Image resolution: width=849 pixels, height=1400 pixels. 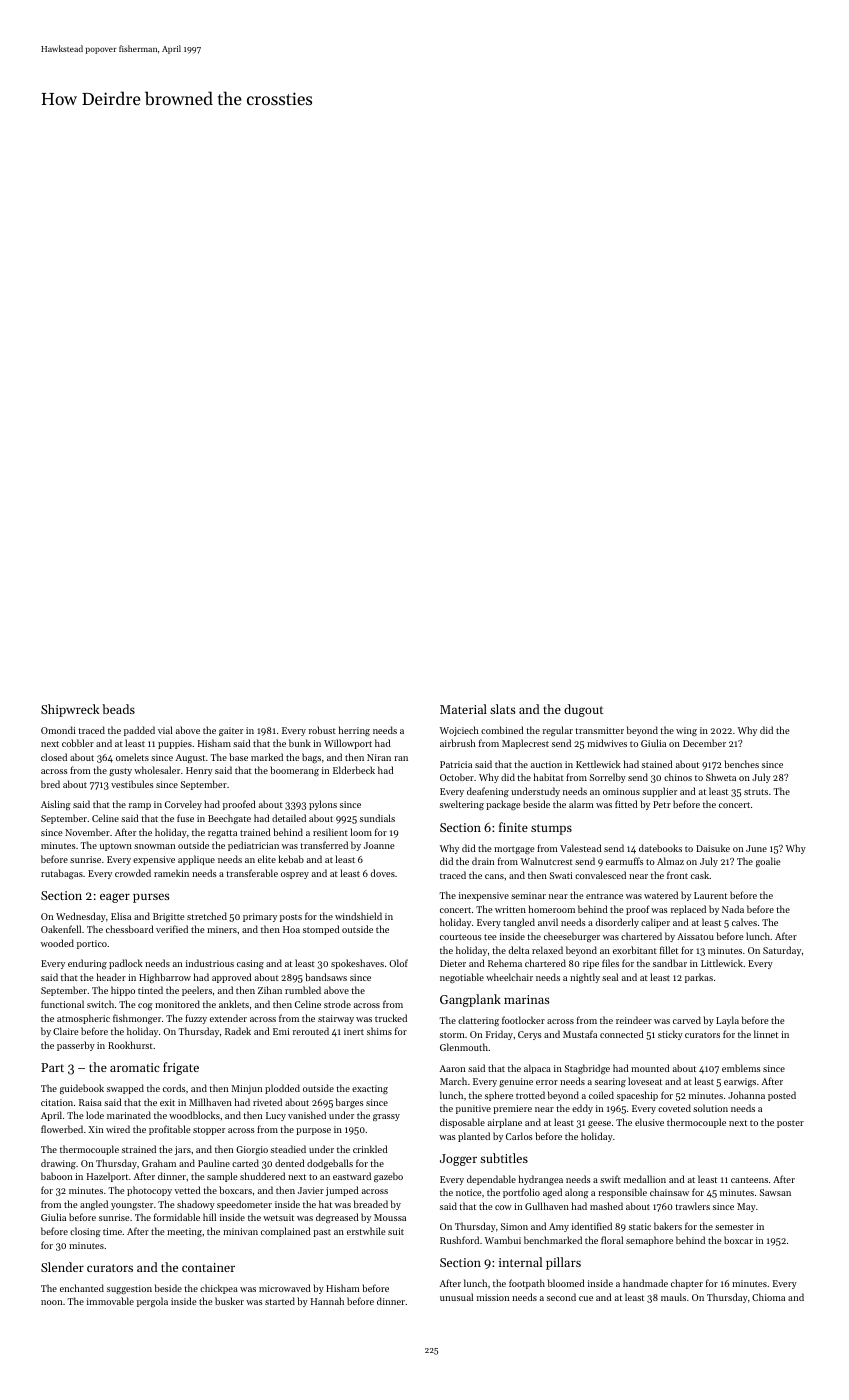 What do you see at coordinates (85, 1232) in the screenshot?
I see `closing` at bounding box center [85, 1232].
